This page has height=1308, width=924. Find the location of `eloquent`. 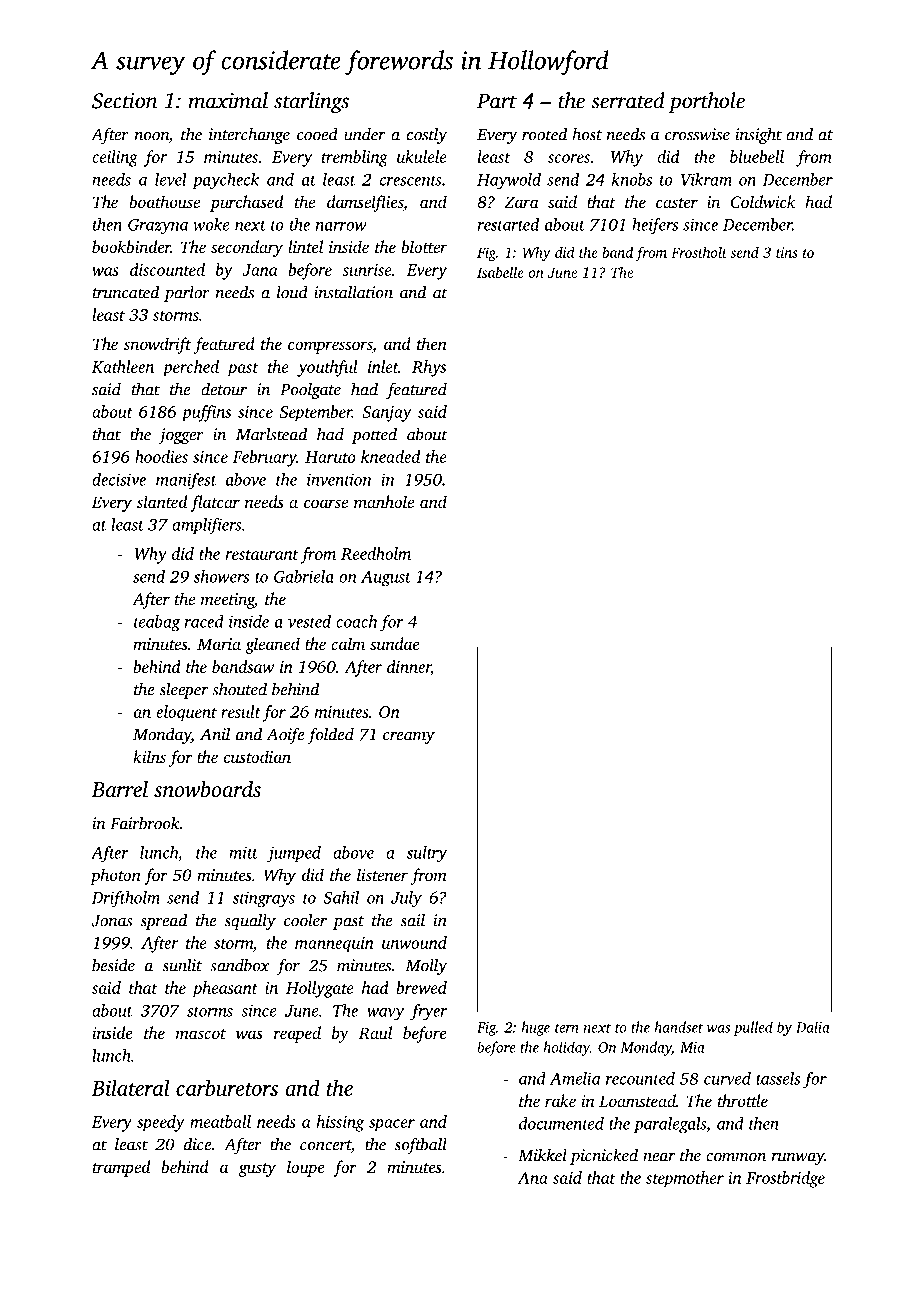

eloquent is located at coordinates (186, 713).
